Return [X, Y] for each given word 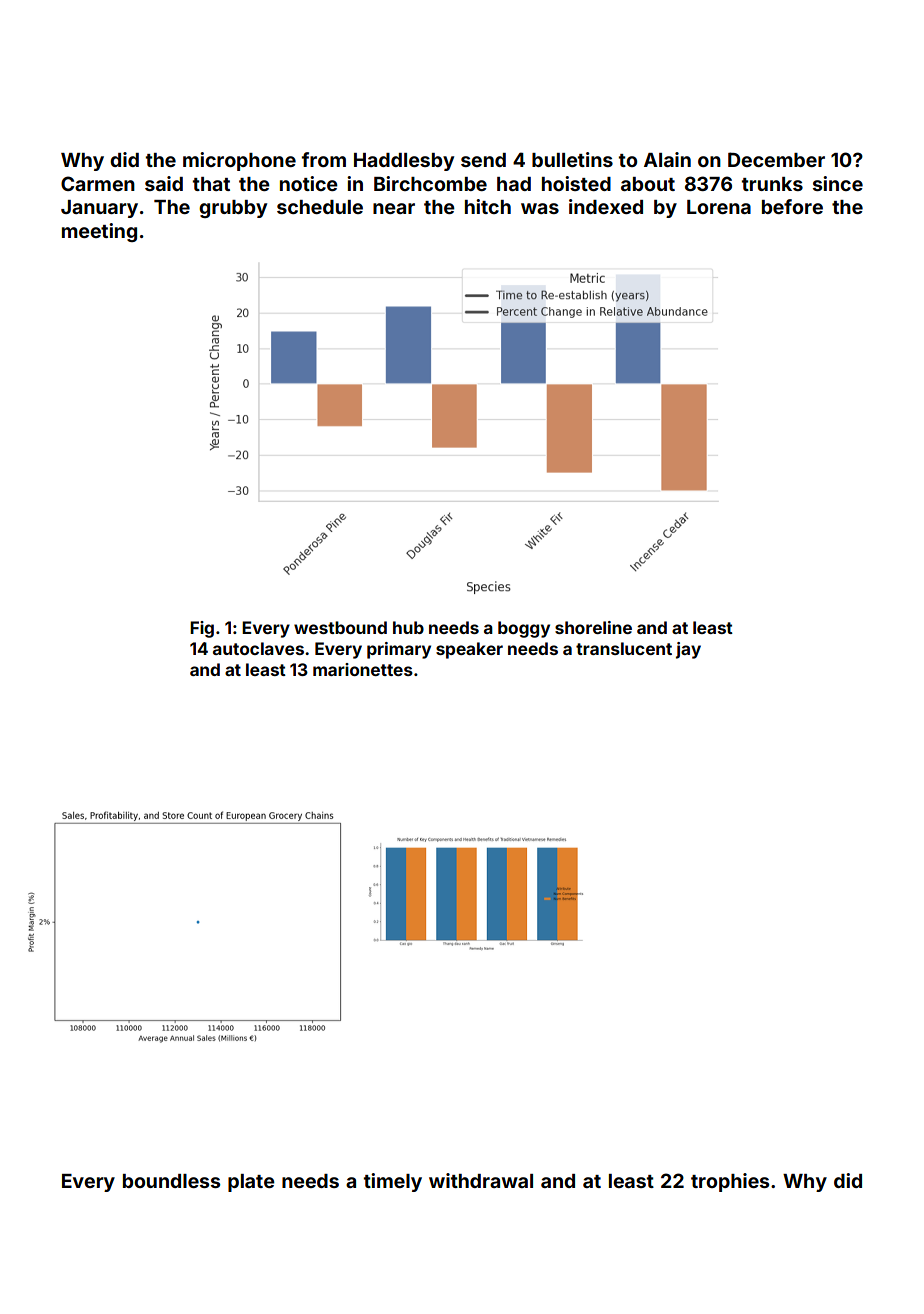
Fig [202, 629]
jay [688, 650]
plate [251, 1183]
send [483, 160]
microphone [239, 161]
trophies [730, 1182]
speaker [469, 650]
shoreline [593, 627]
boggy [524, 629]
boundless [171, 1181]
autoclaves [258, 648]
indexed [606, 206]
